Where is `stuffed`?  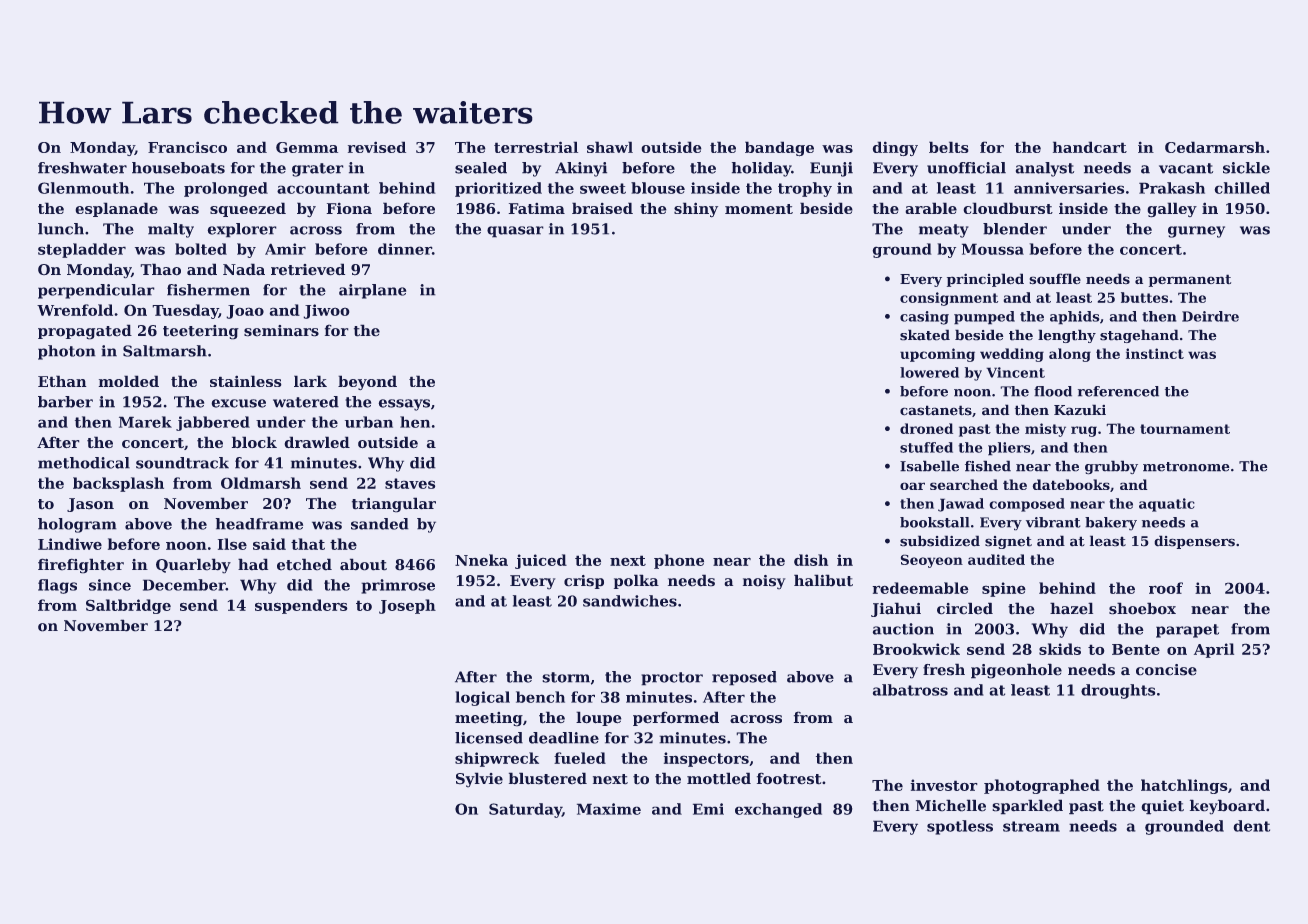 stuffed is located at coordinates (926, 447).
